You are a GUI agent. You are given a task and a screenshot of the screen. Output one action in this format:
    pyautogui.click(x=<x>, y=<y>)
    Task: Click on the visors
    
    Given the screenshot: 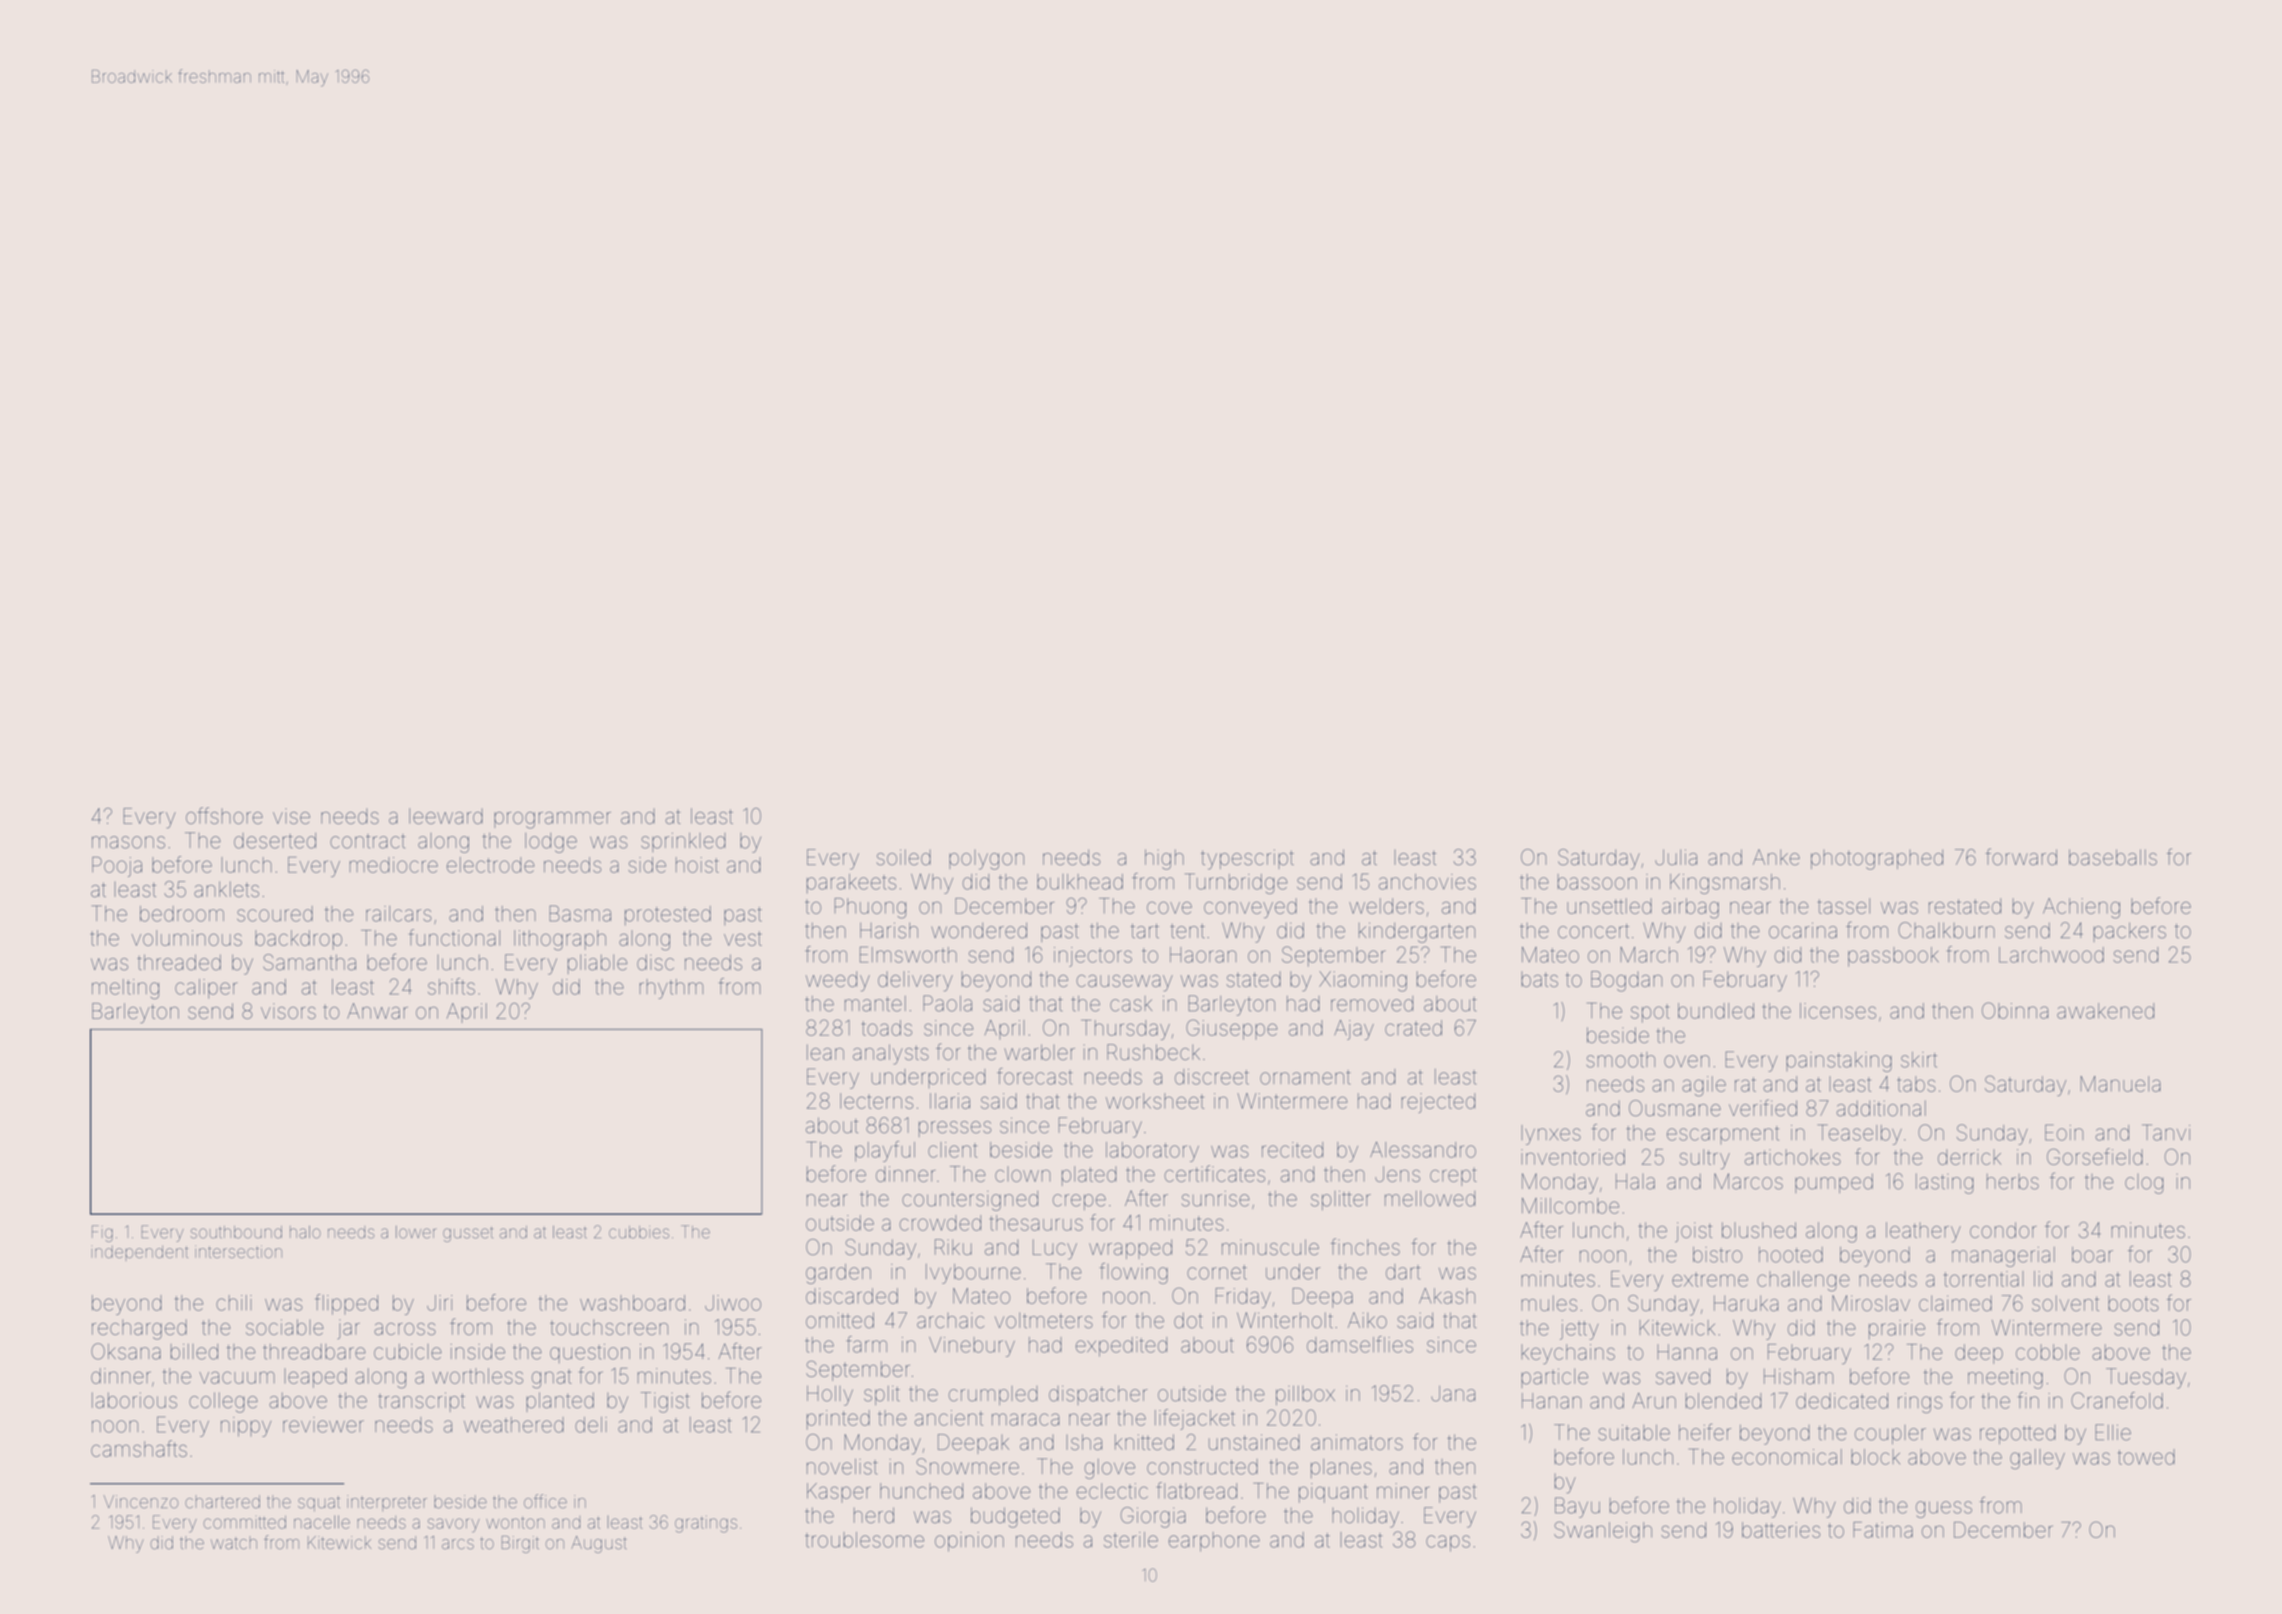 What is the action you would take?
    pyautogui.click(x=288, y=1011)
